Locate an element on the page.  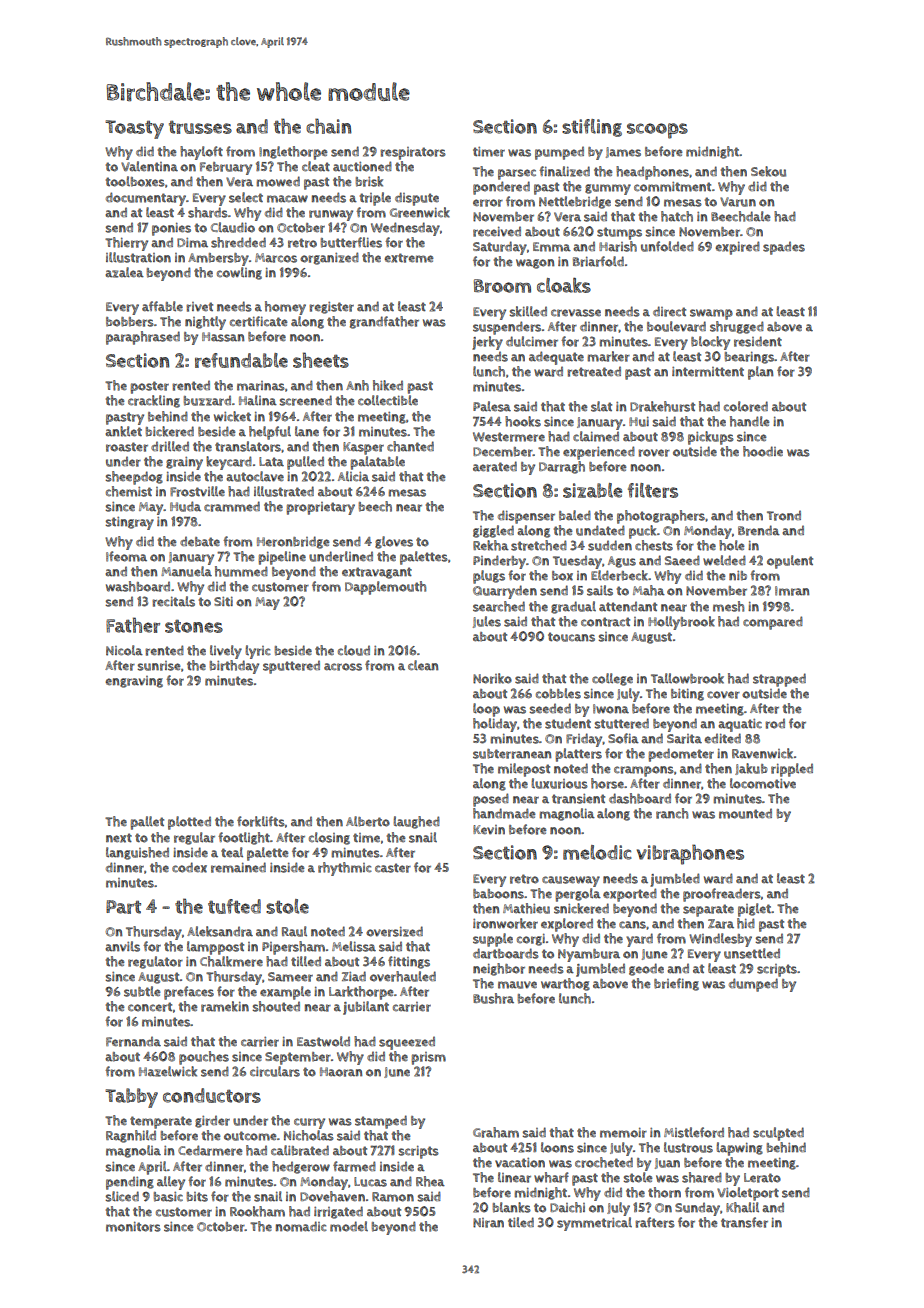
lamppost is located at coordinates (215, 948).
